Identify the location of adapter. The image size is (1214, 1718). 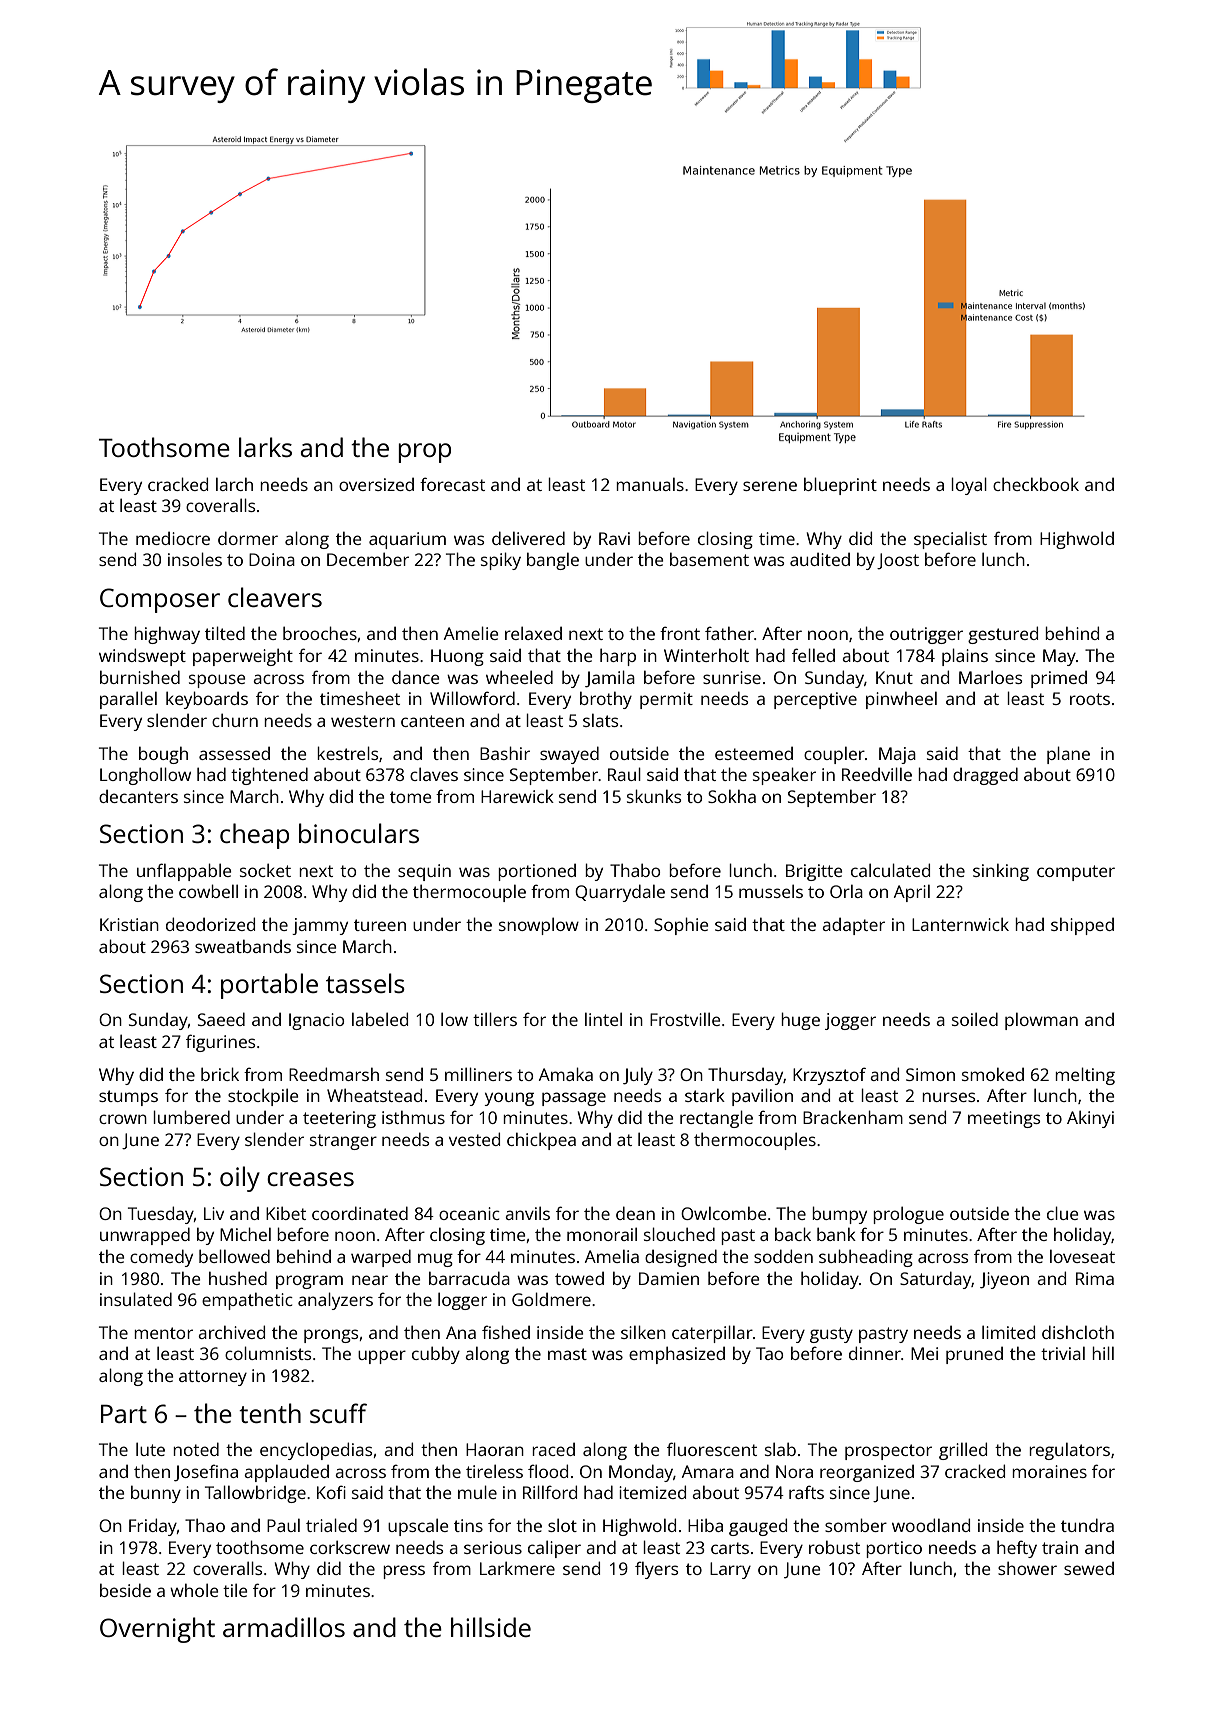
(853, 926).
